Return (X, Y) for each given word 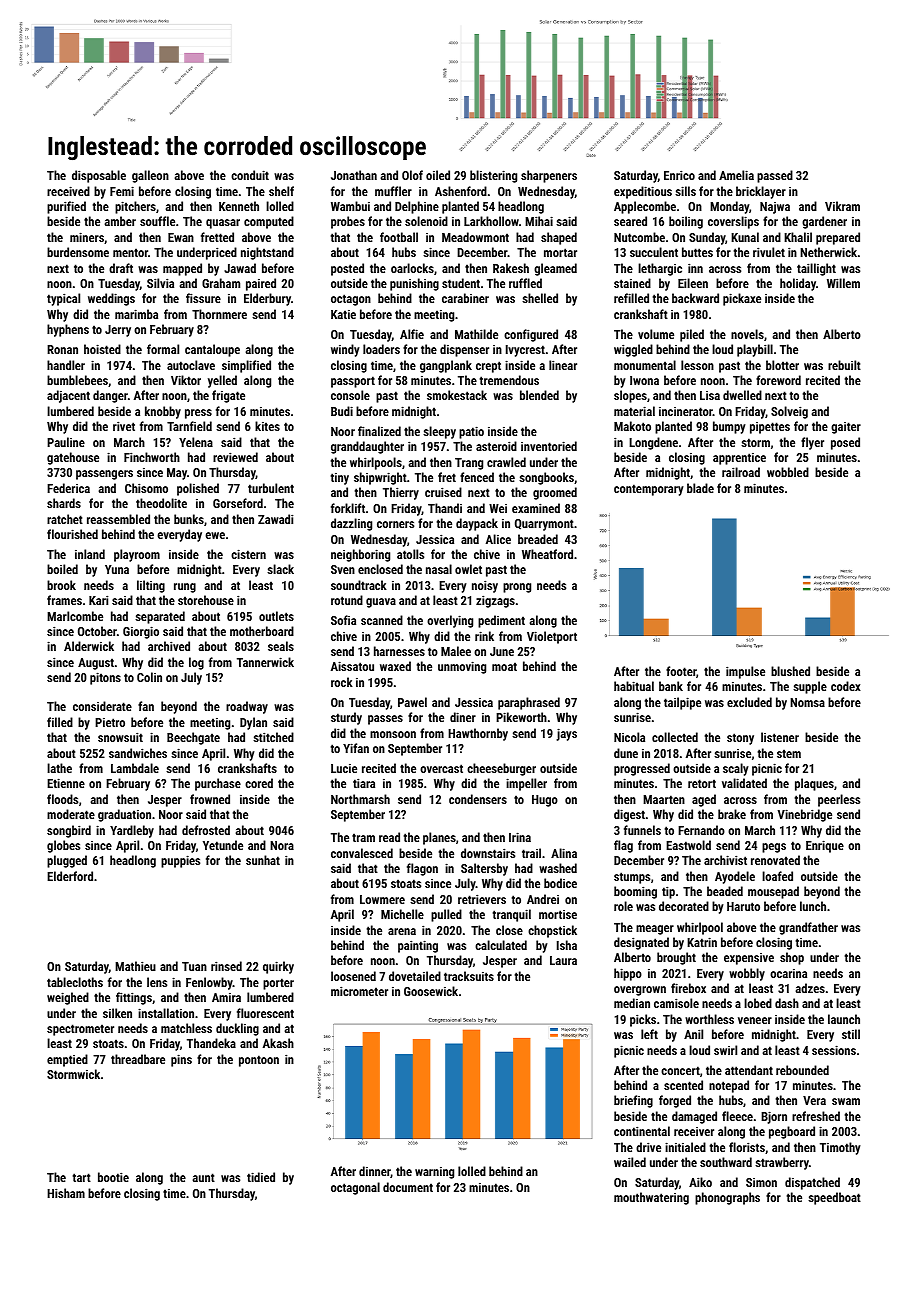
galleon (150, 176)
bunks (189, 519)
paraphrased (529, 703)
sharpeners (549, 176)
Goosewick (431, 991)
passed (775, 176)
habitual (634, 686)
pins (181, 1060)
